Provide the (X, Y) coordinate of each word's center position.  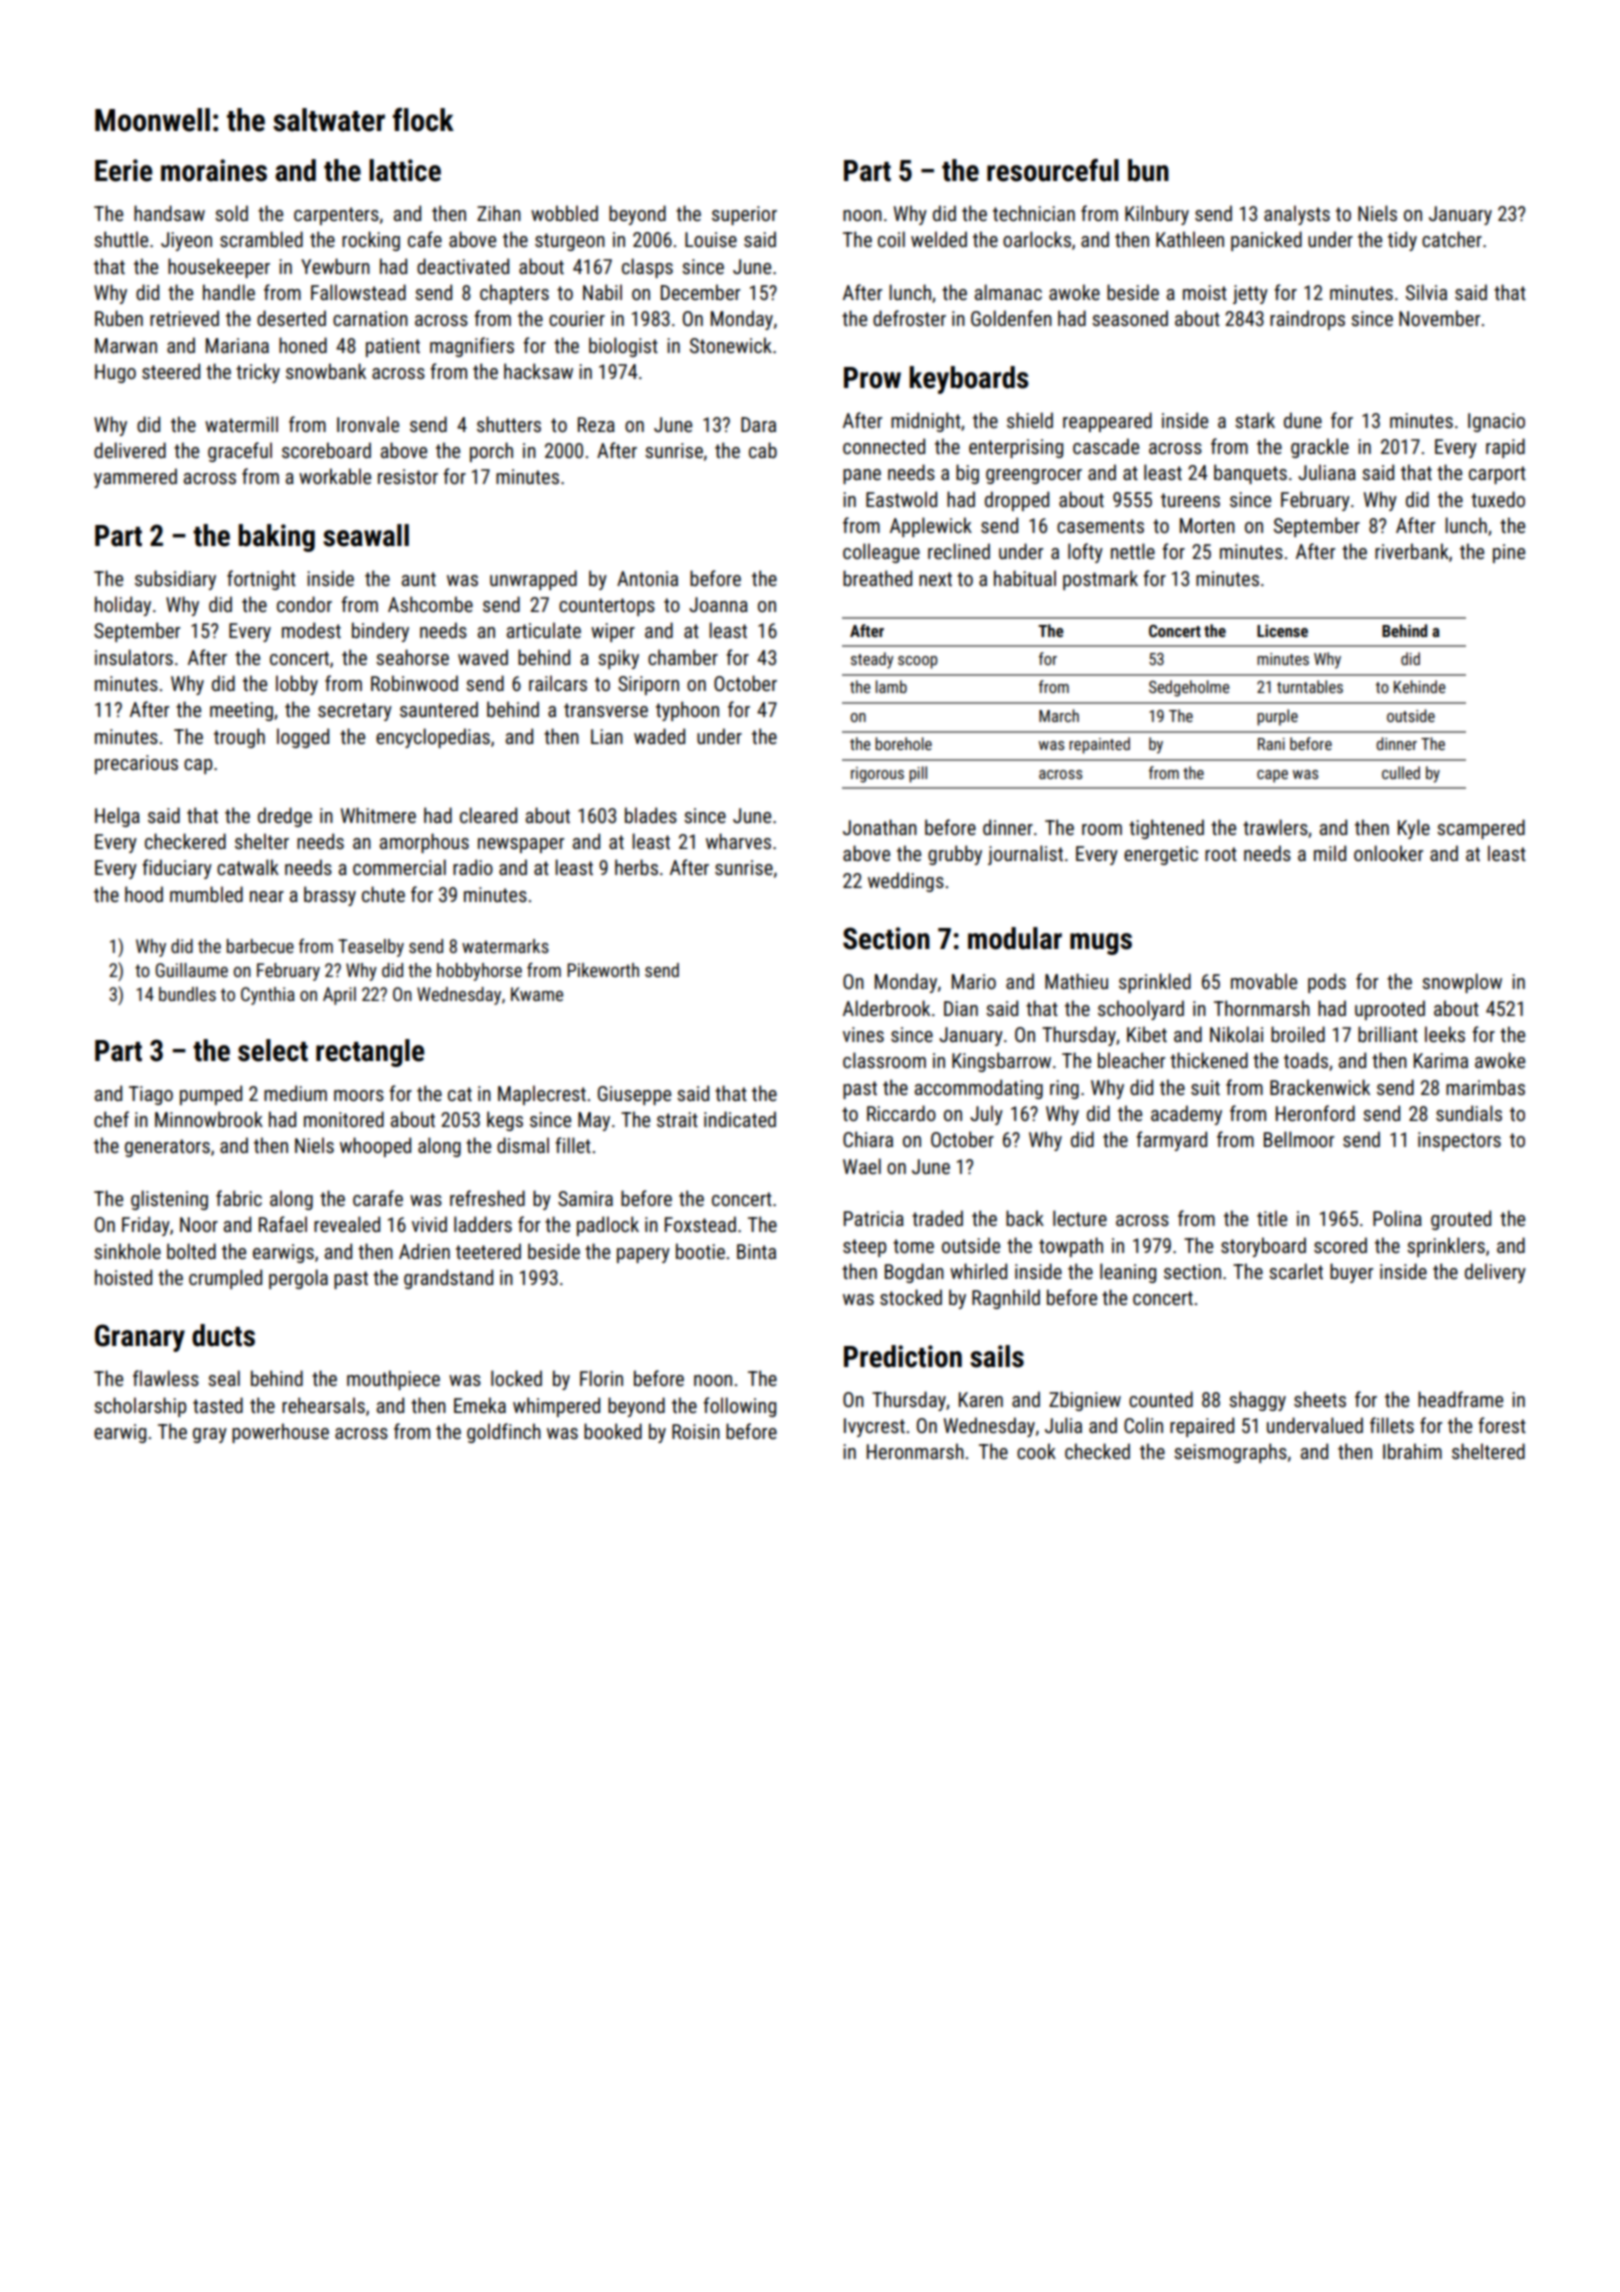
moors (359, 1095)
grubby (955, 855)
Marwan (126, 345)
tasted (218, 1405)
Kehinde (1420, 686)
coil (891, 239)
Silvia (1426, 292)
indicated (740, 1119)
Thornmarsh (1262, 1008)
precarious (136, 764)
